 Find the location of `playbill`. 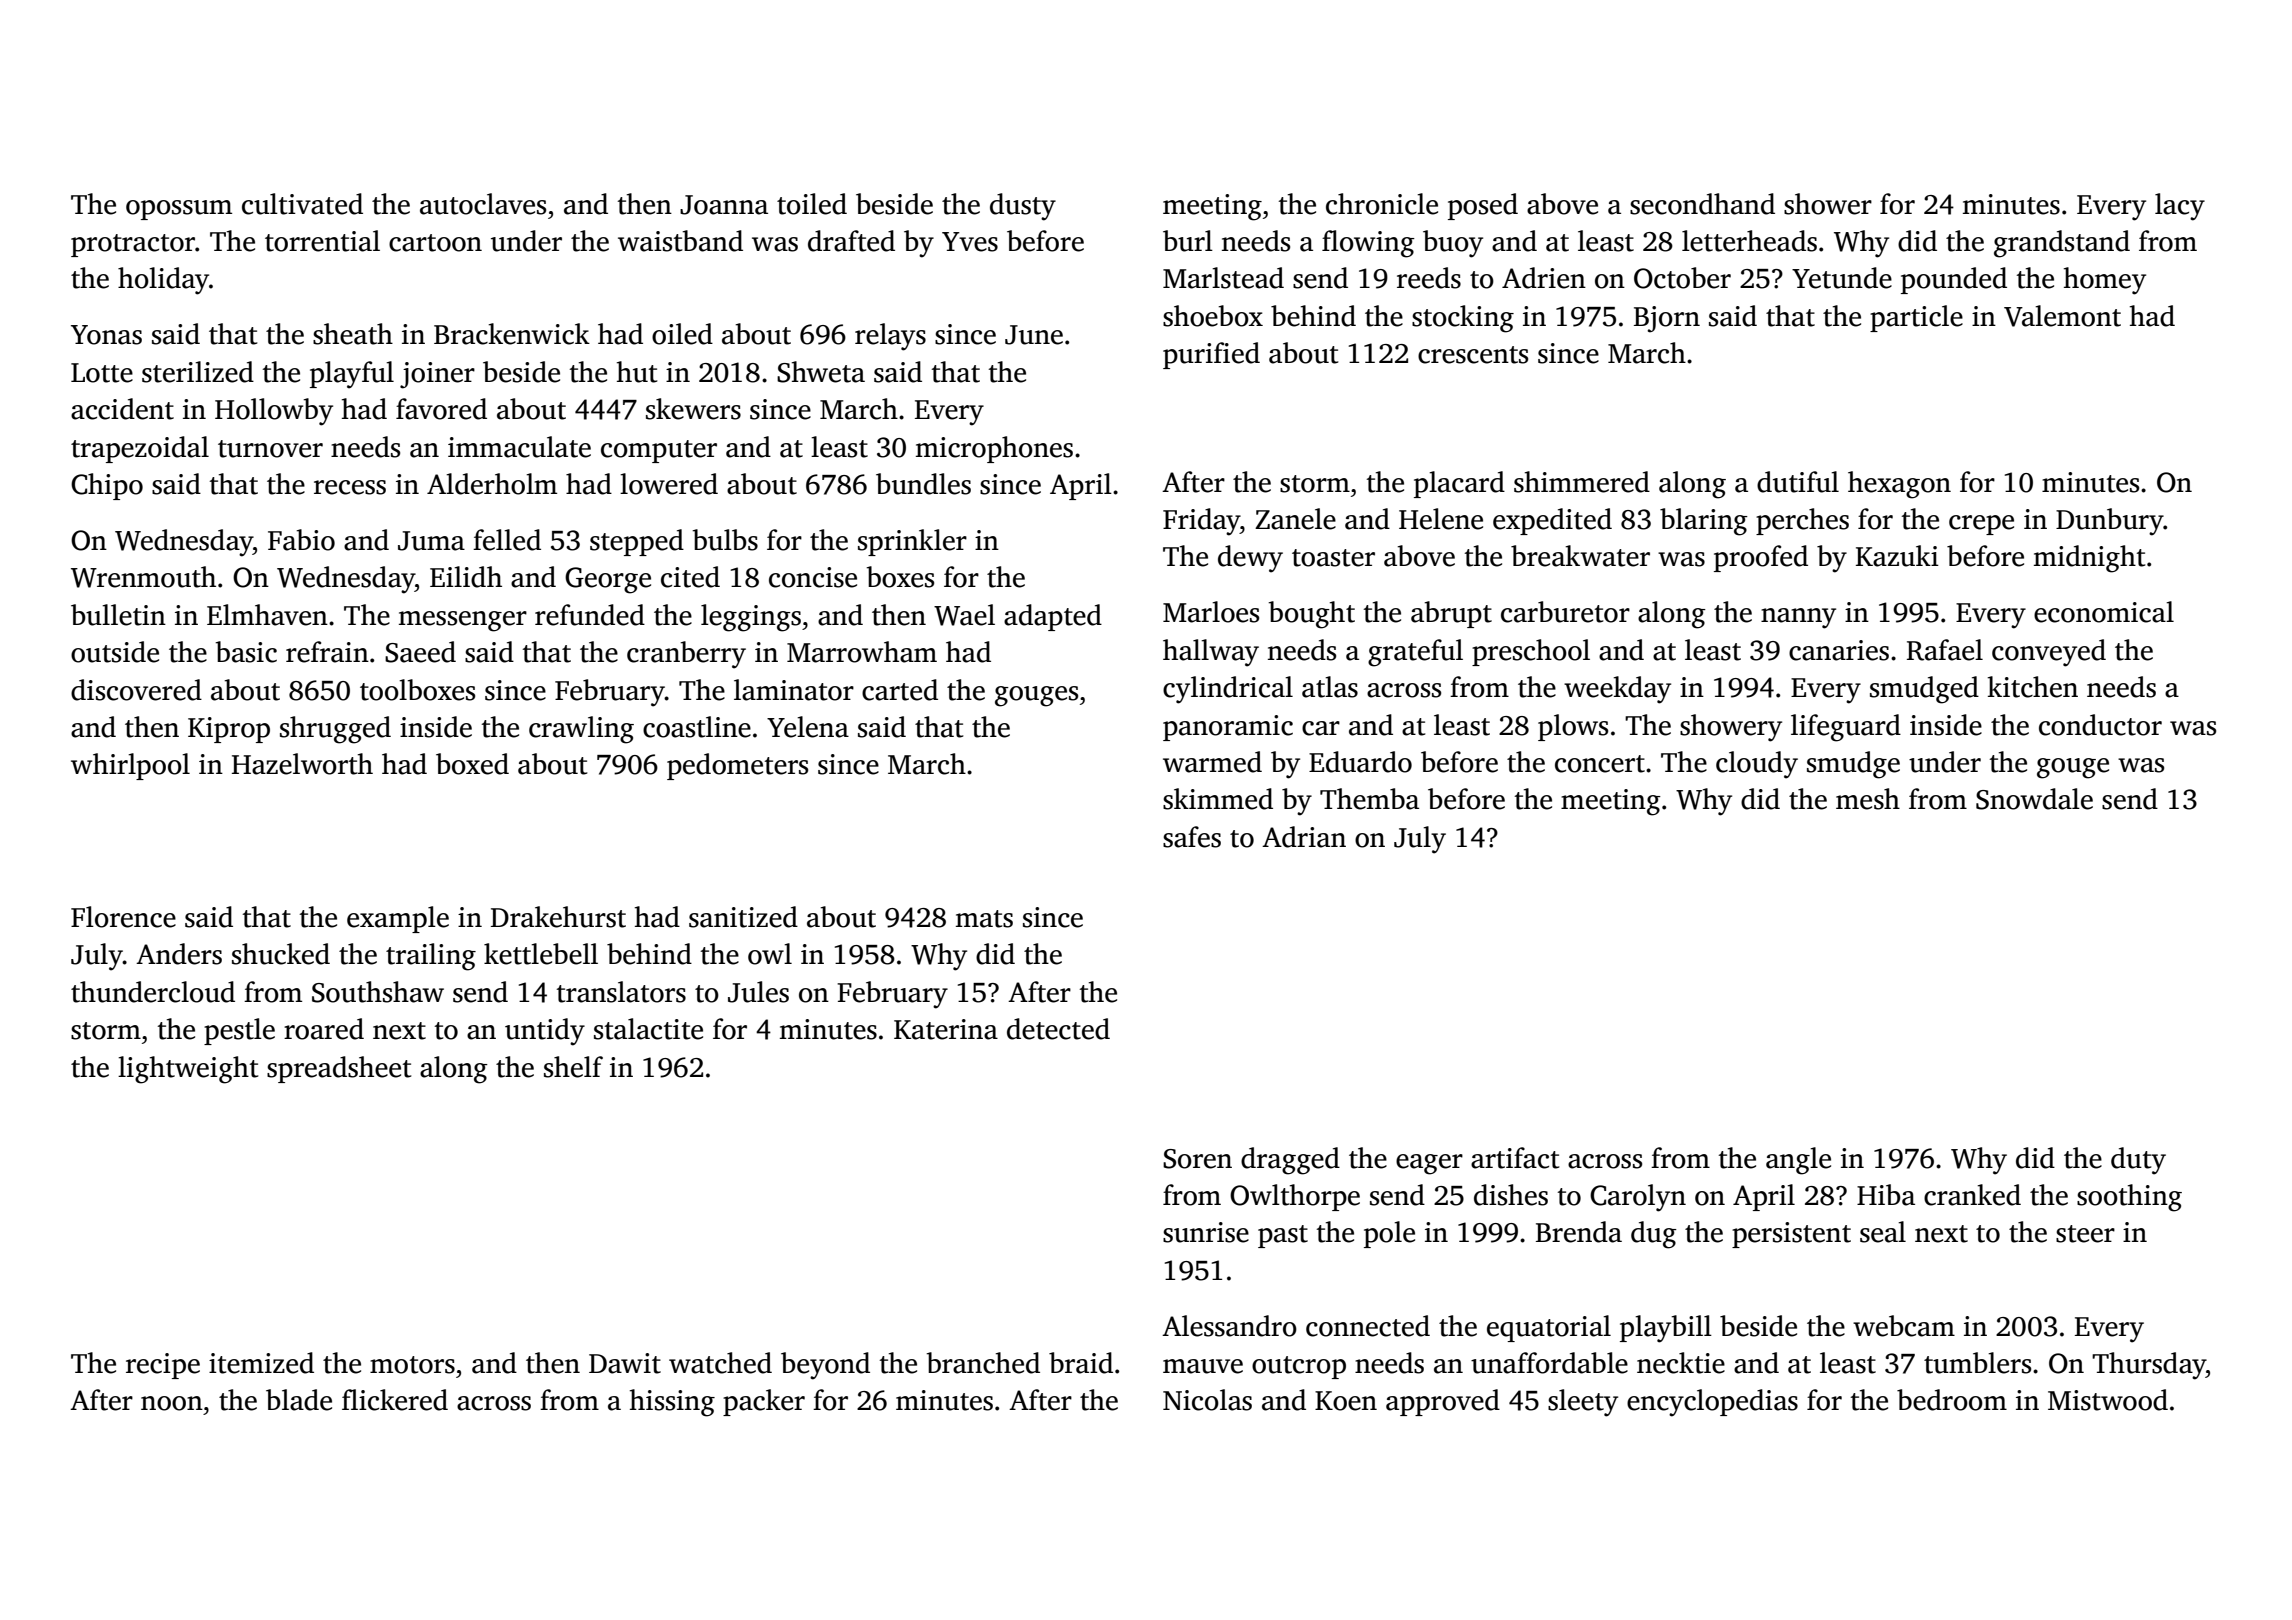

playbill is located at coordinates (1666, 1329).
